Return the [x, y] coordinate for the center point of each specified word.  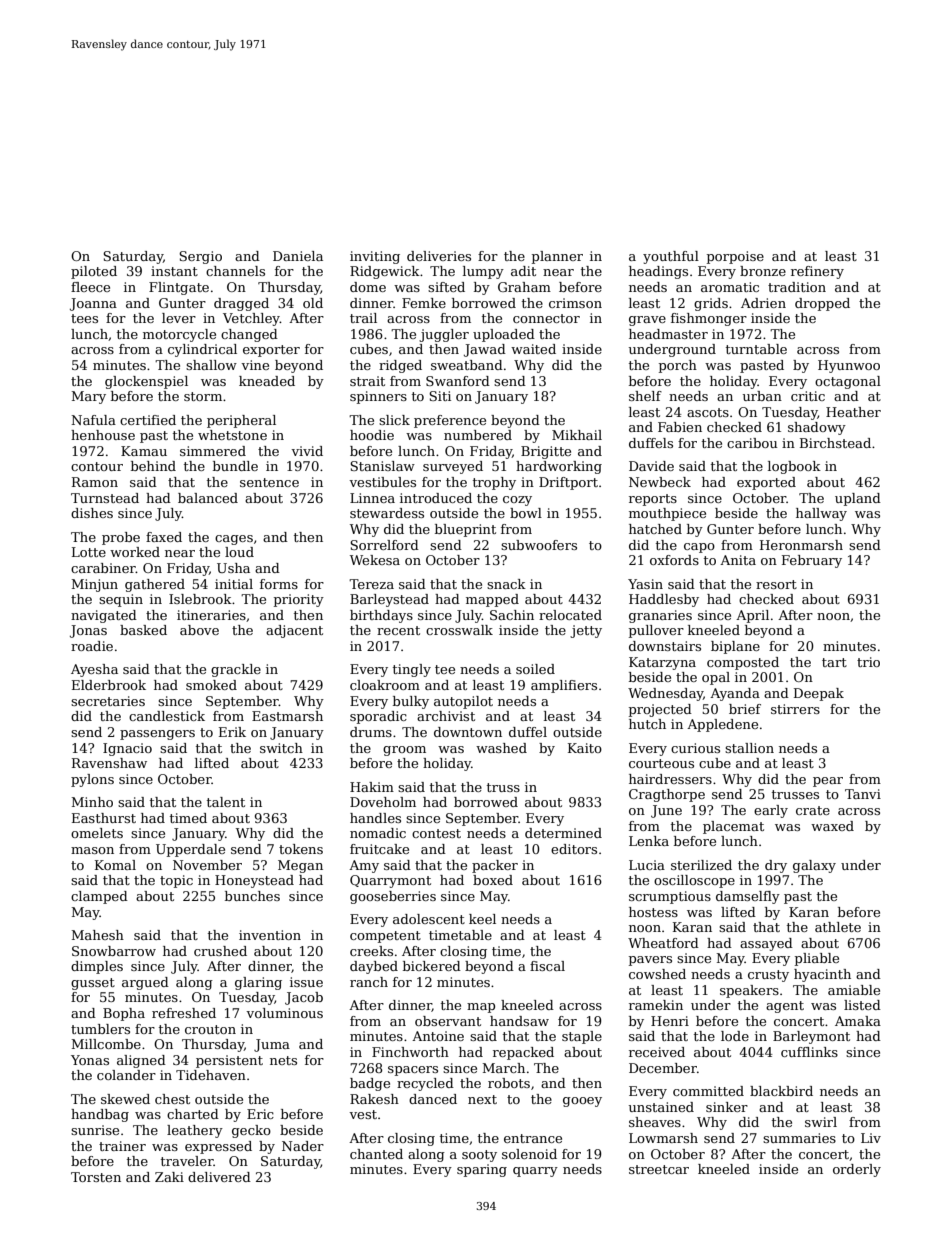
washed [501, 748]
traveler [187, 1161]
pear [828, 782]
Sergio [200, 257]
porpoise [735, 257]
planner [557, 257]
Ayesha [94, 670]
